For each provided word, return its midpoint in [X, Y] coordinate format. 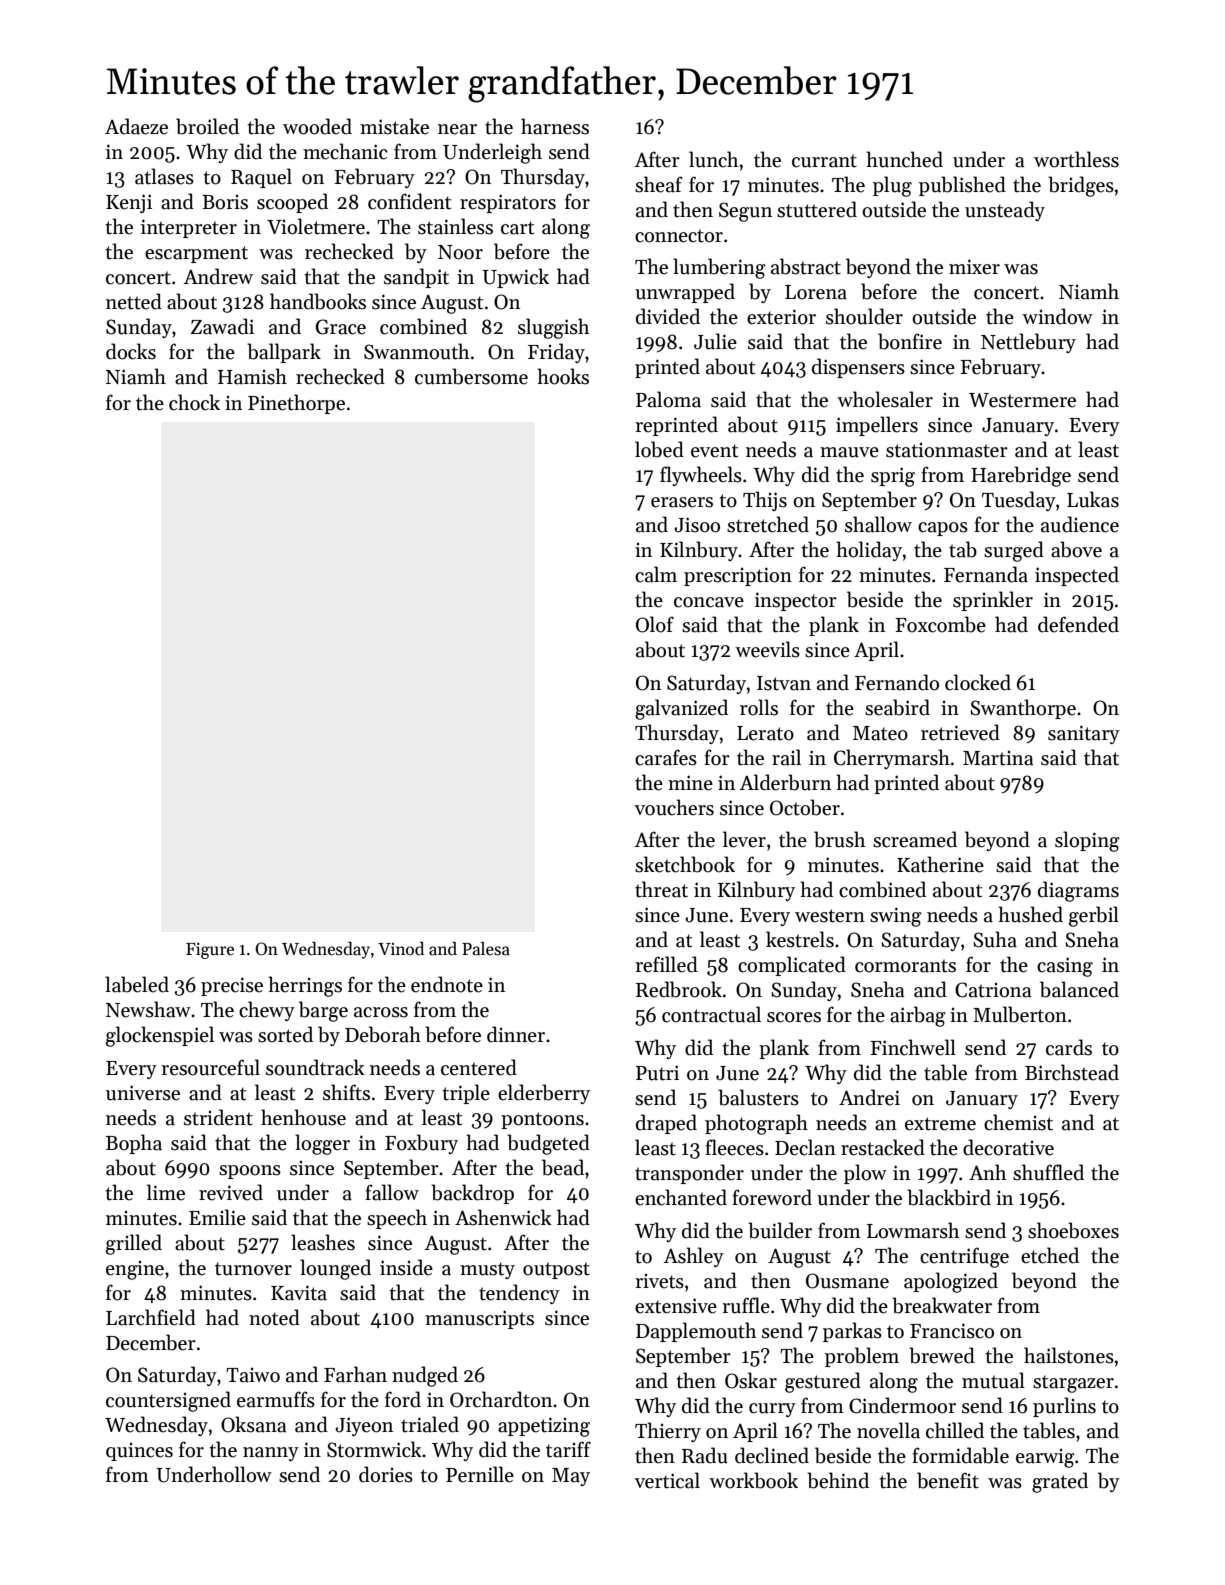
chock [194, 402]
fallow [392, 1192]
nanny [271, 1454]
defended [1078, 624]
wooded [317, 126]
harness [555, 126]
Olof [655, 624]
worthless [1076, 159]
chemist [1018, 1122]
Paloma [668, 399]
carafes [666, 757]
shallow [878, 524]
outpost [556, 1270]
